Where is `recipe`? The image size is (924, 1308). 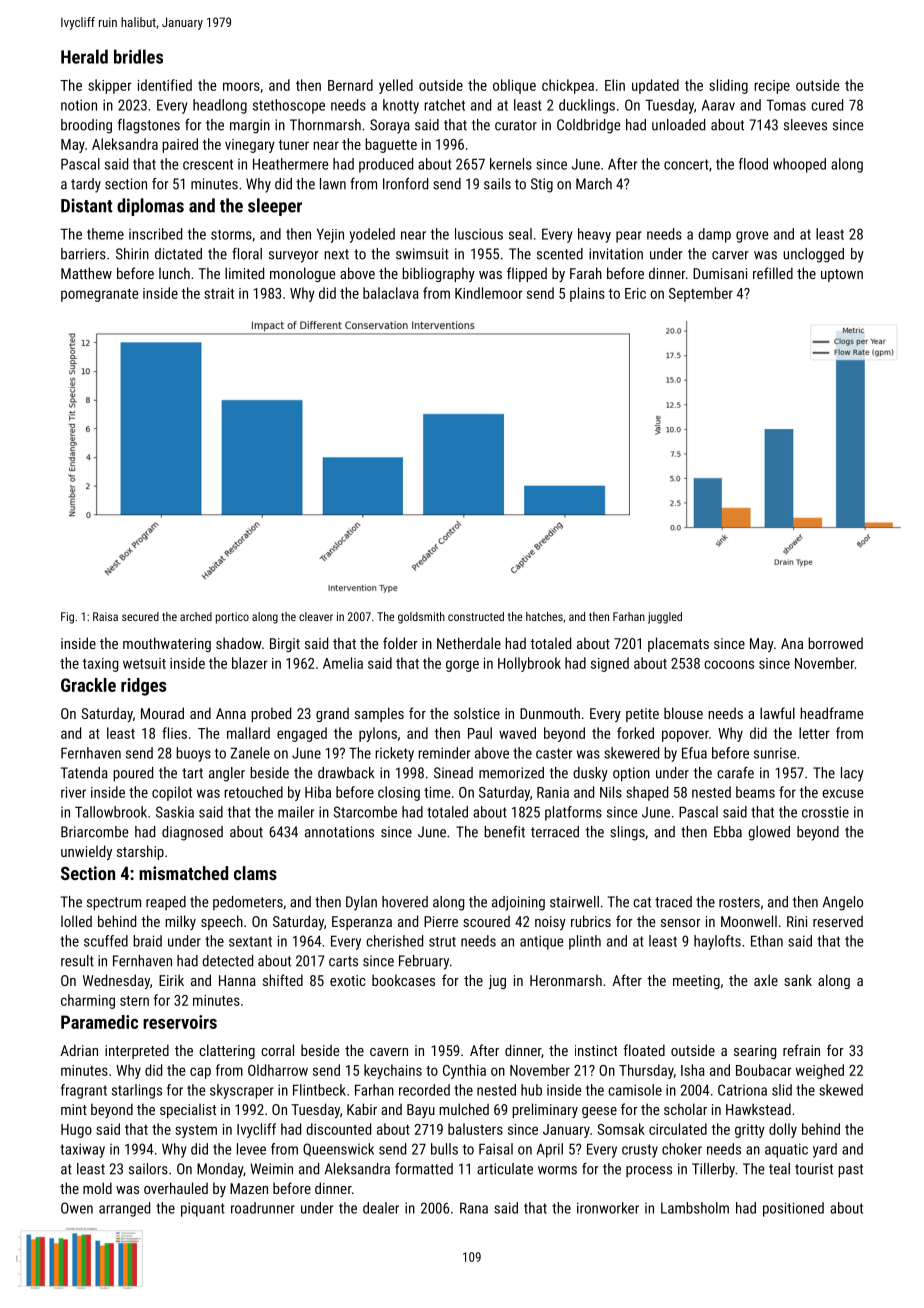
recipe is located at coordinates (772, 87).
